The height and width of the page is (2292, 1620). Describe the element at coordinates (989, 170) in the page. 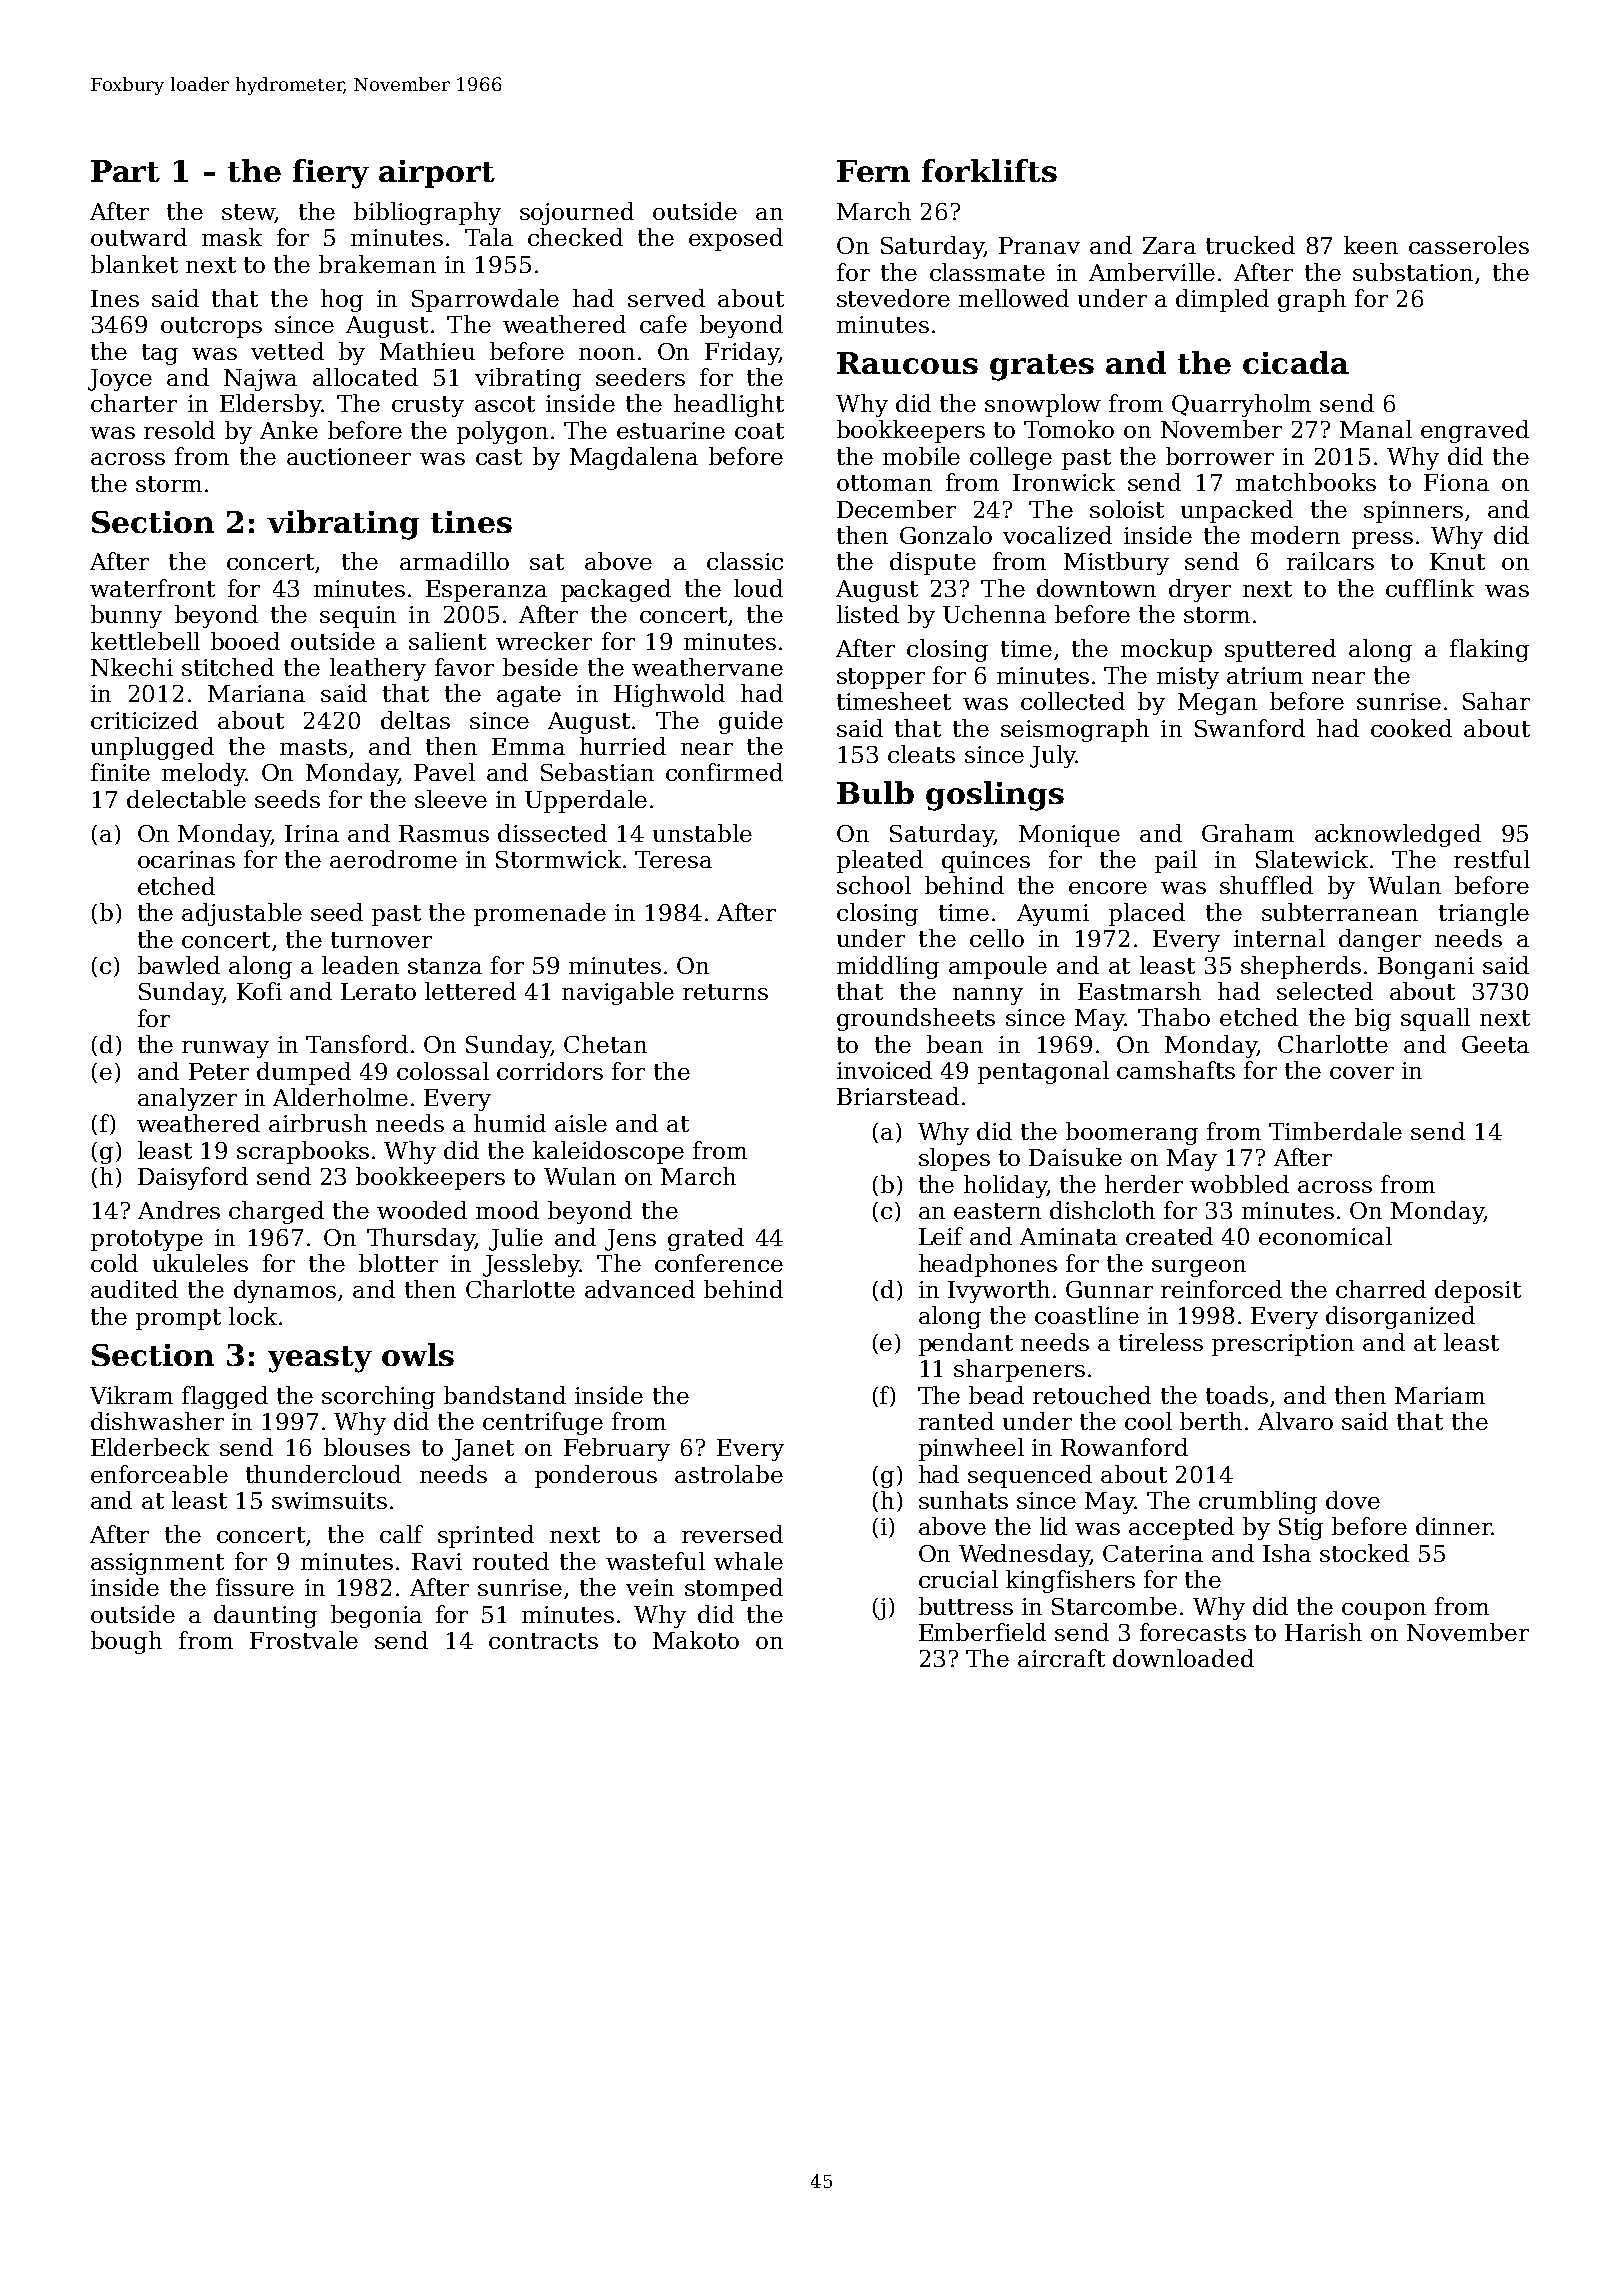

I see `forklifts` at that location.
